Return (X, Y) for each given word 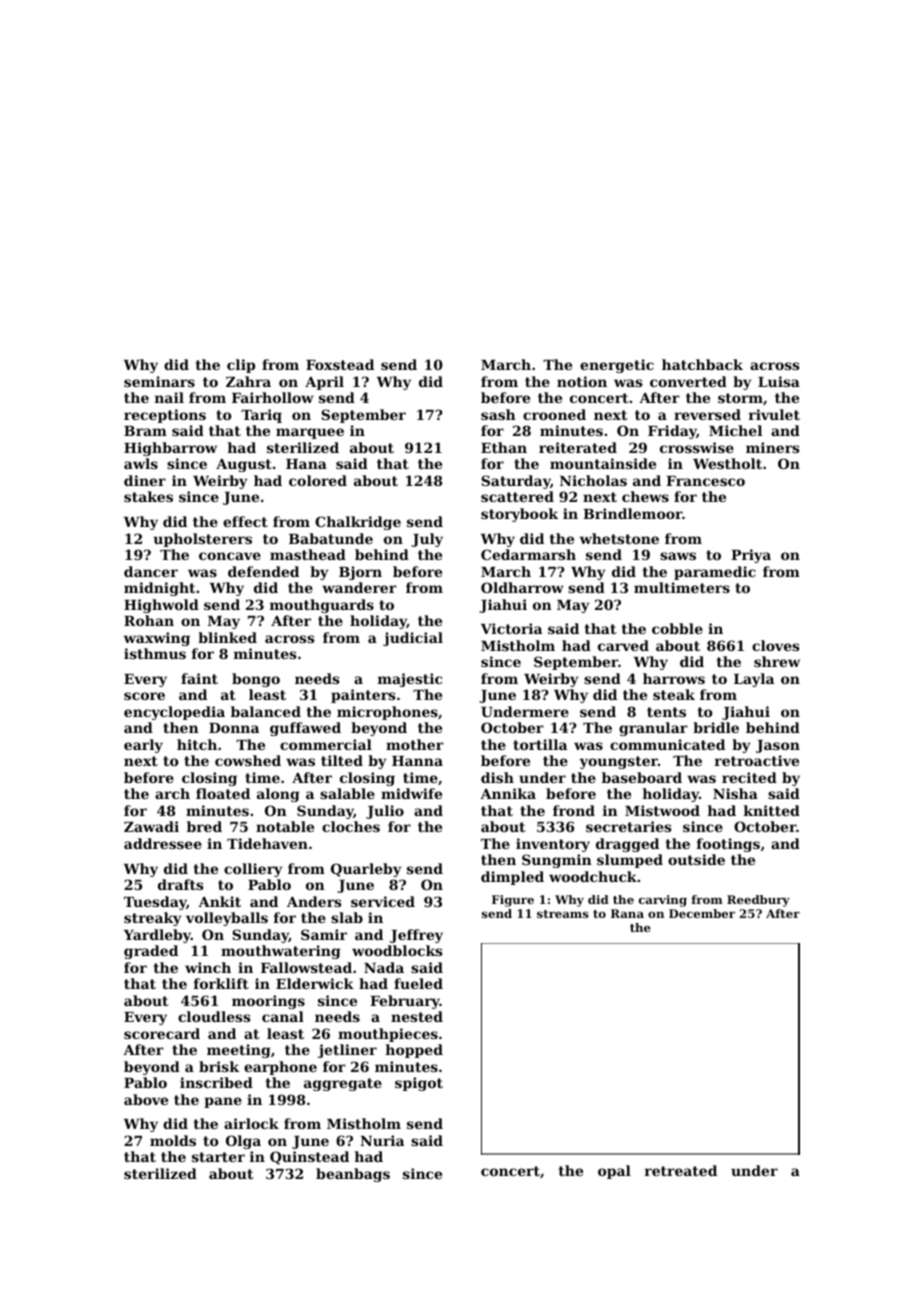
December (702, 913)
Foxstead (340, 364)
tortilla (540, 744)
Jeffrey (416, 936)
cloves (775, 645)
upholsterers (203, 540)
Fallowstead (306, 967)
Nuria (382, 1140)
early (143, 746)
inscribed (216, 1082)
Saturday (515, 482)
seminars (159, 381)
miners (772, 447)
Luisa (779, 381)
